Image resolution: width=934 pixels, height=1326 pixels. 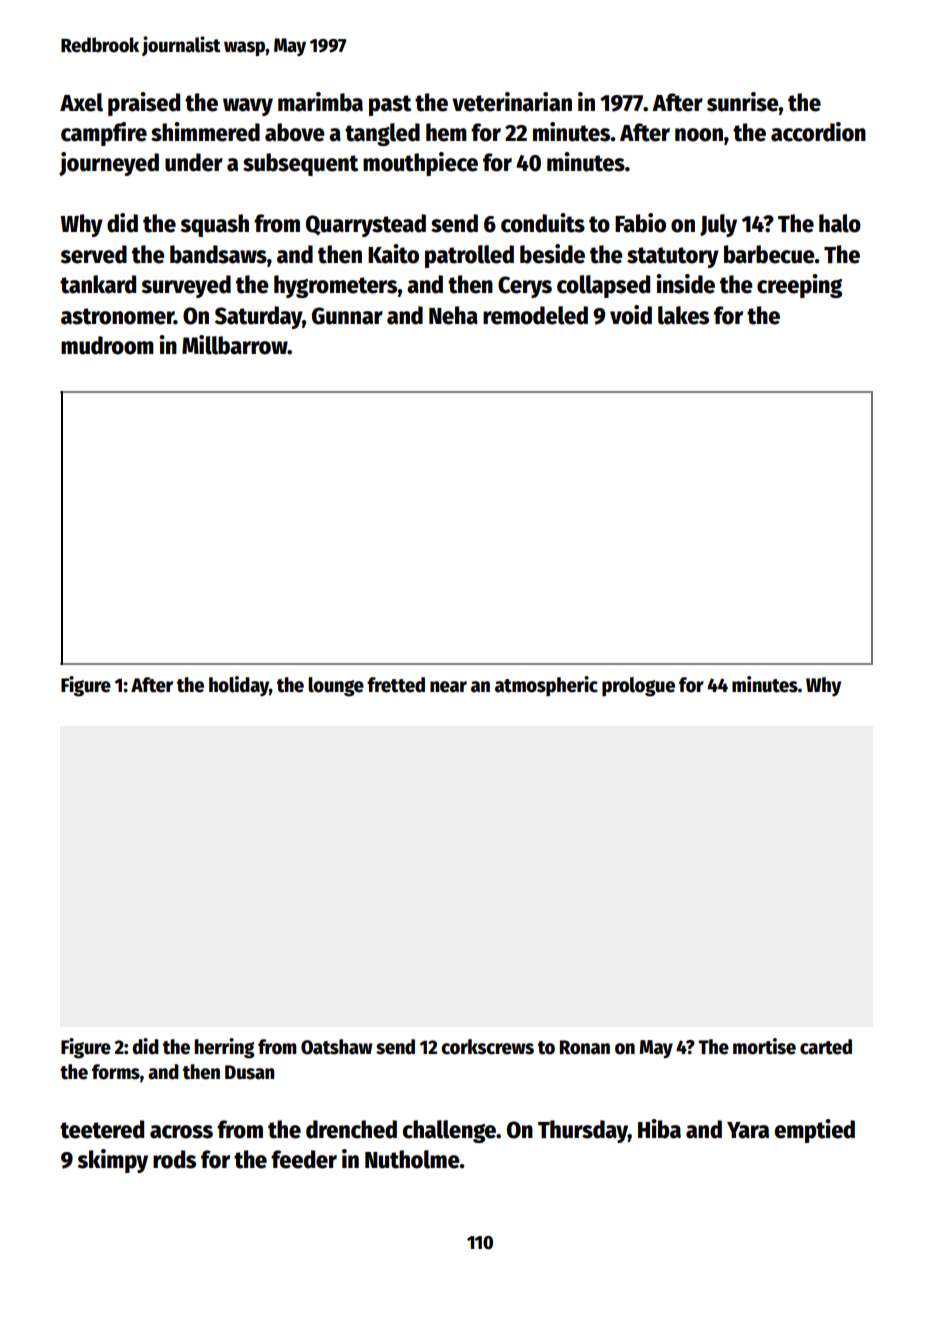 I want to click on herring, so click(x=224, y=1048).
